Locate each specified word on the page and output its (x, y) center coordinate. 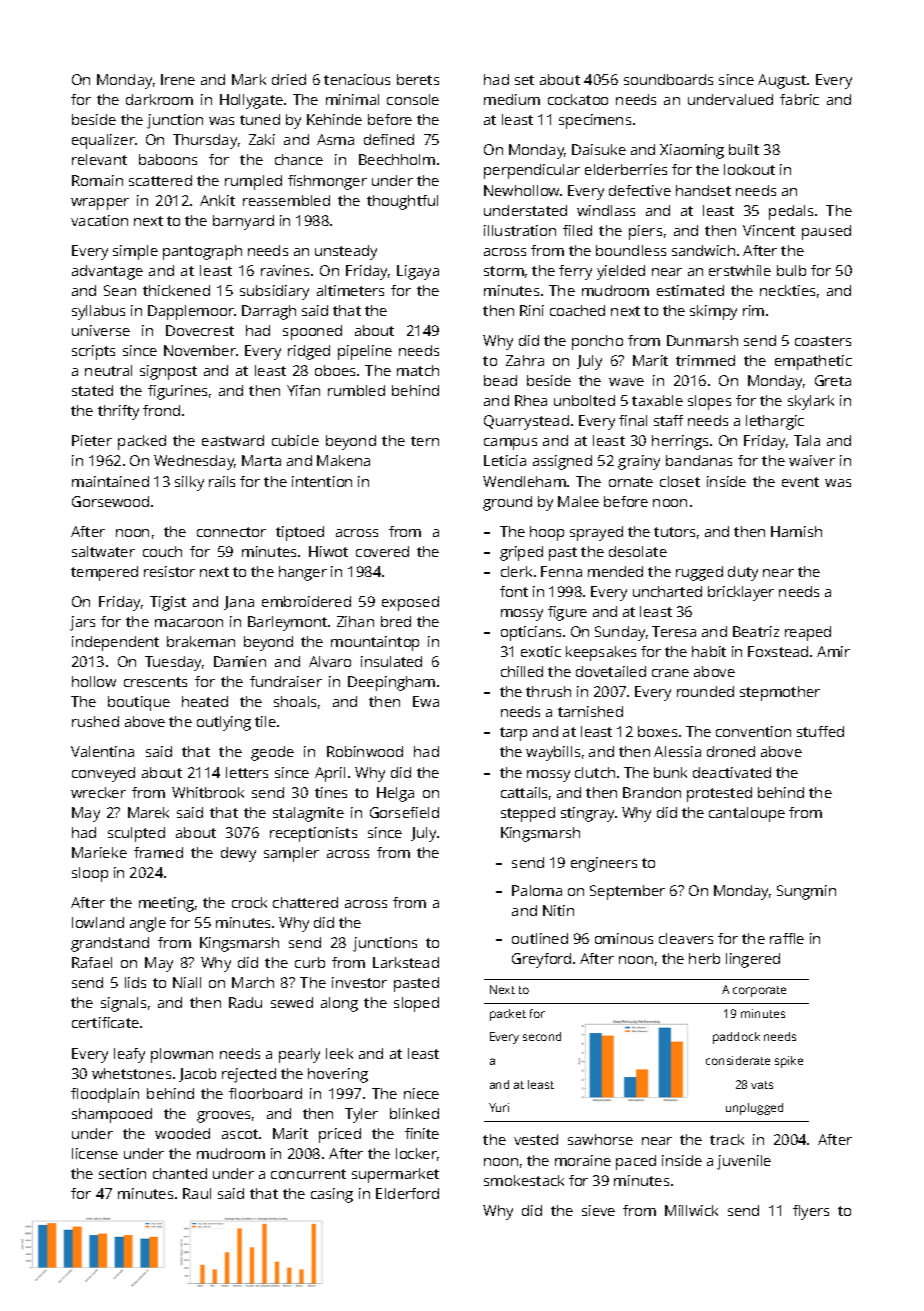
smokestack (524, 1180)
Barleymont (287, 623)
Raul (197, 1193)
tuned (260, 119)
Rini (532, 310)
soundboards (668, 79)
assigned (562, 462)
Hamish (796, 531)
